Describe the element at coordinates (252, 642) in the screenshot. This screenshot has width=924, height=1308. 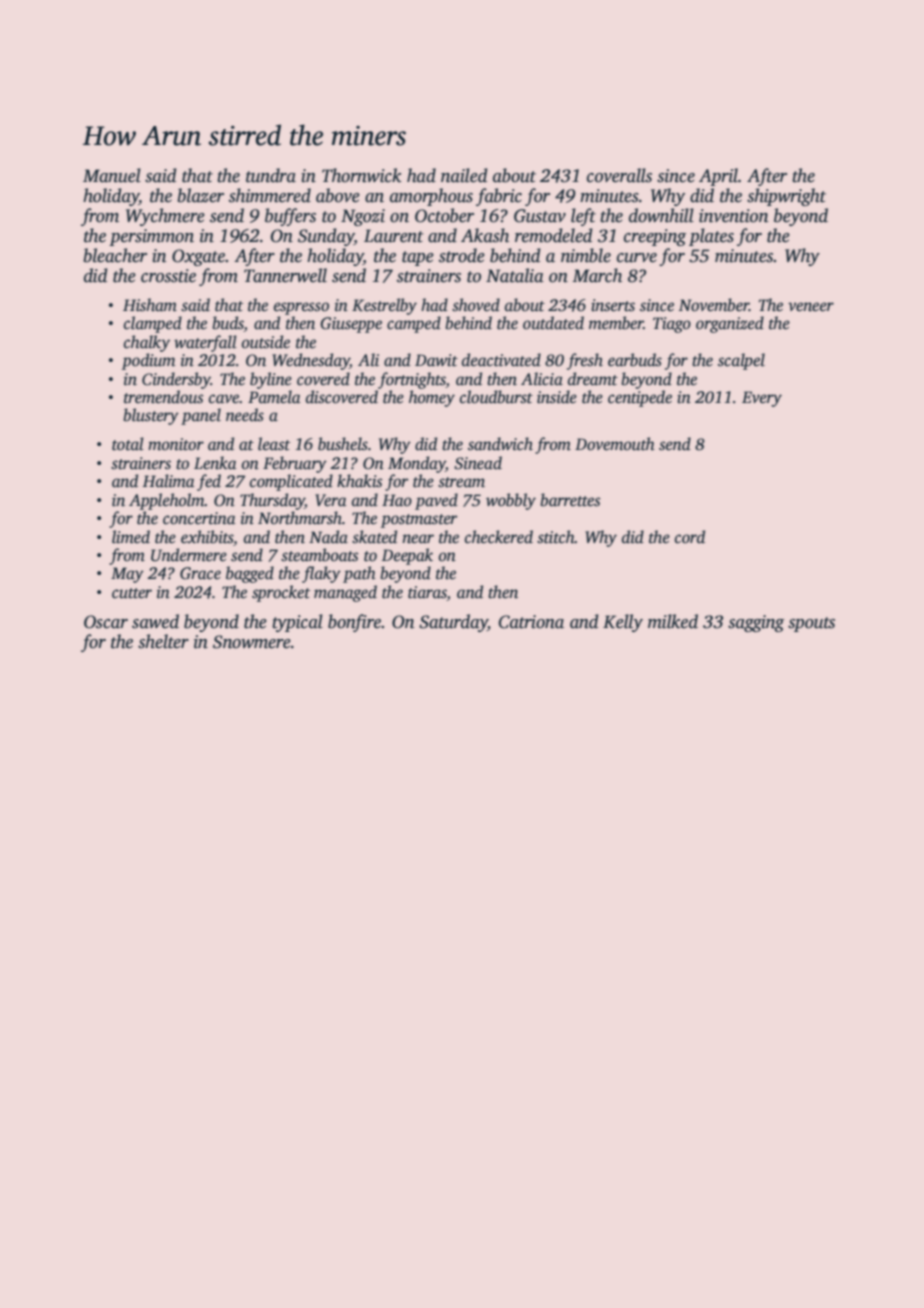
I see `Snowmere` at that location.
